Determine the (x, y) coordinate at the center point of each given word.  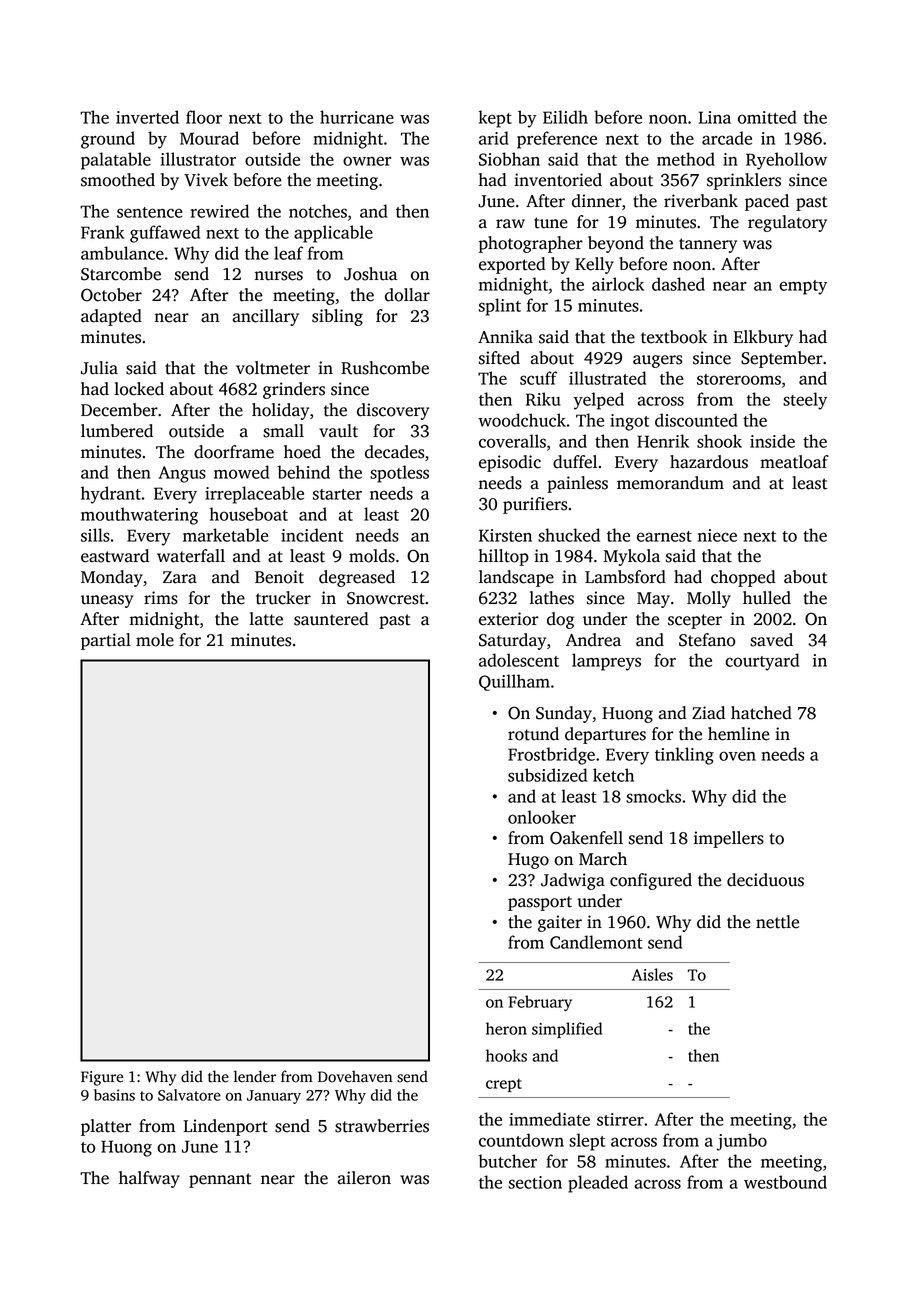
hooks (506, 1055)
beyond (616, 244)
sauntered (331, 619)
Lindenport (225, 1127)
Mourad (209, 138)
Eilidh (565, 117)
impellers (729, 839)
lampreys (606, 662)
